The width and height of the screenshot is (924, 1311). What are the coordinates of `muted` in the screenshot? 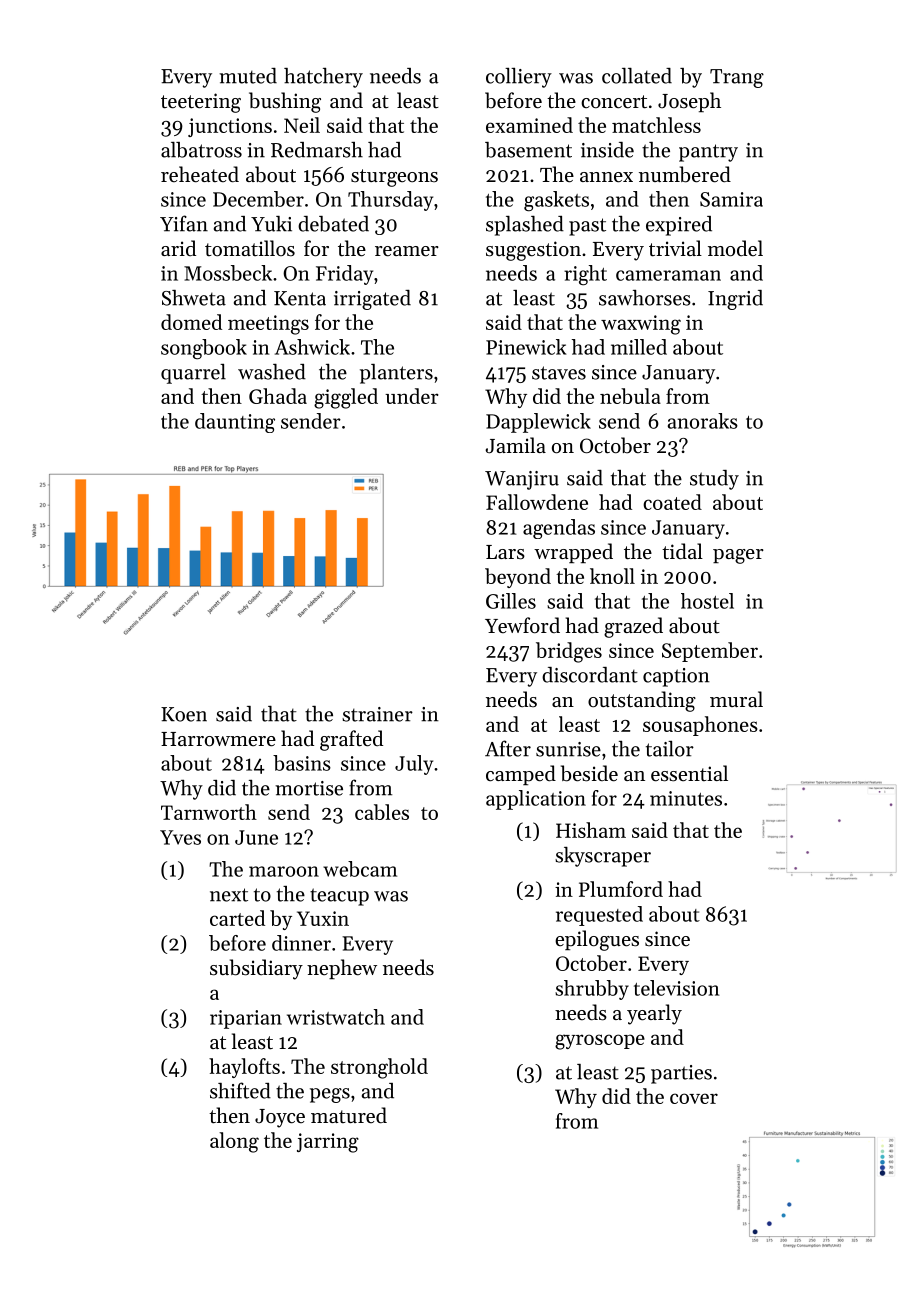 It's located at (248, 76).
